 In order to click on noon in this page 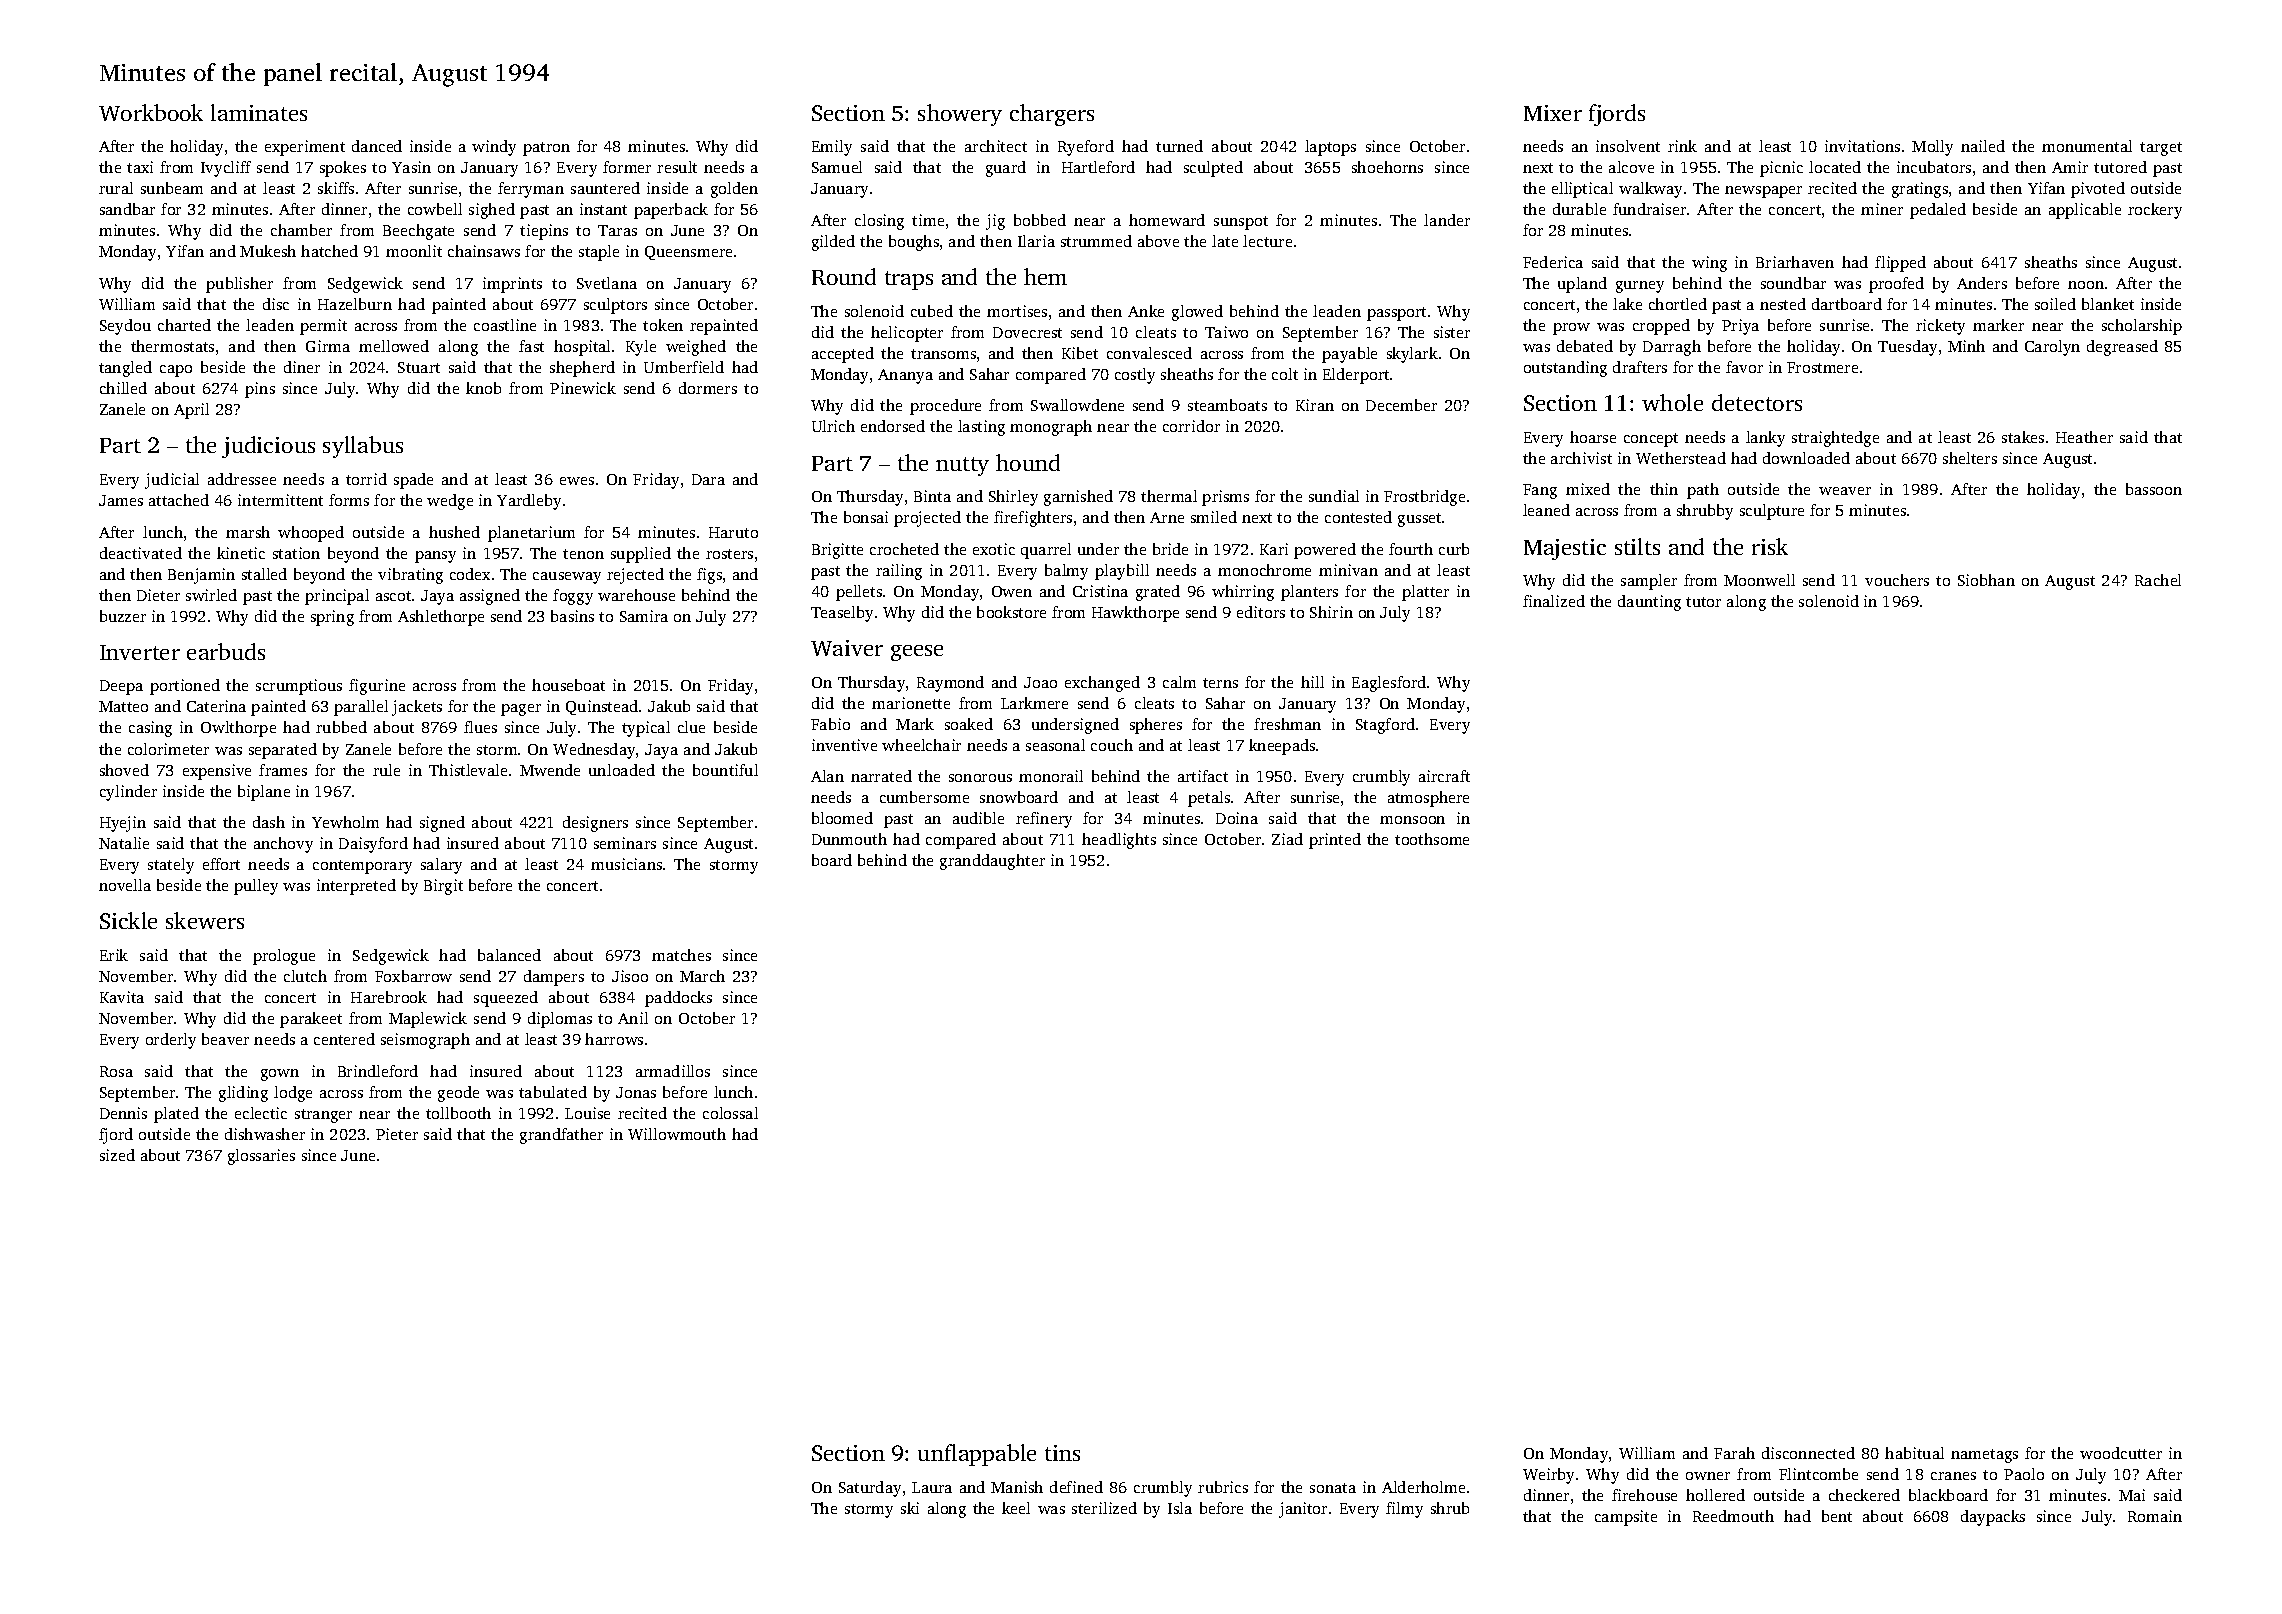, I will do `click(2086, 285)`.
